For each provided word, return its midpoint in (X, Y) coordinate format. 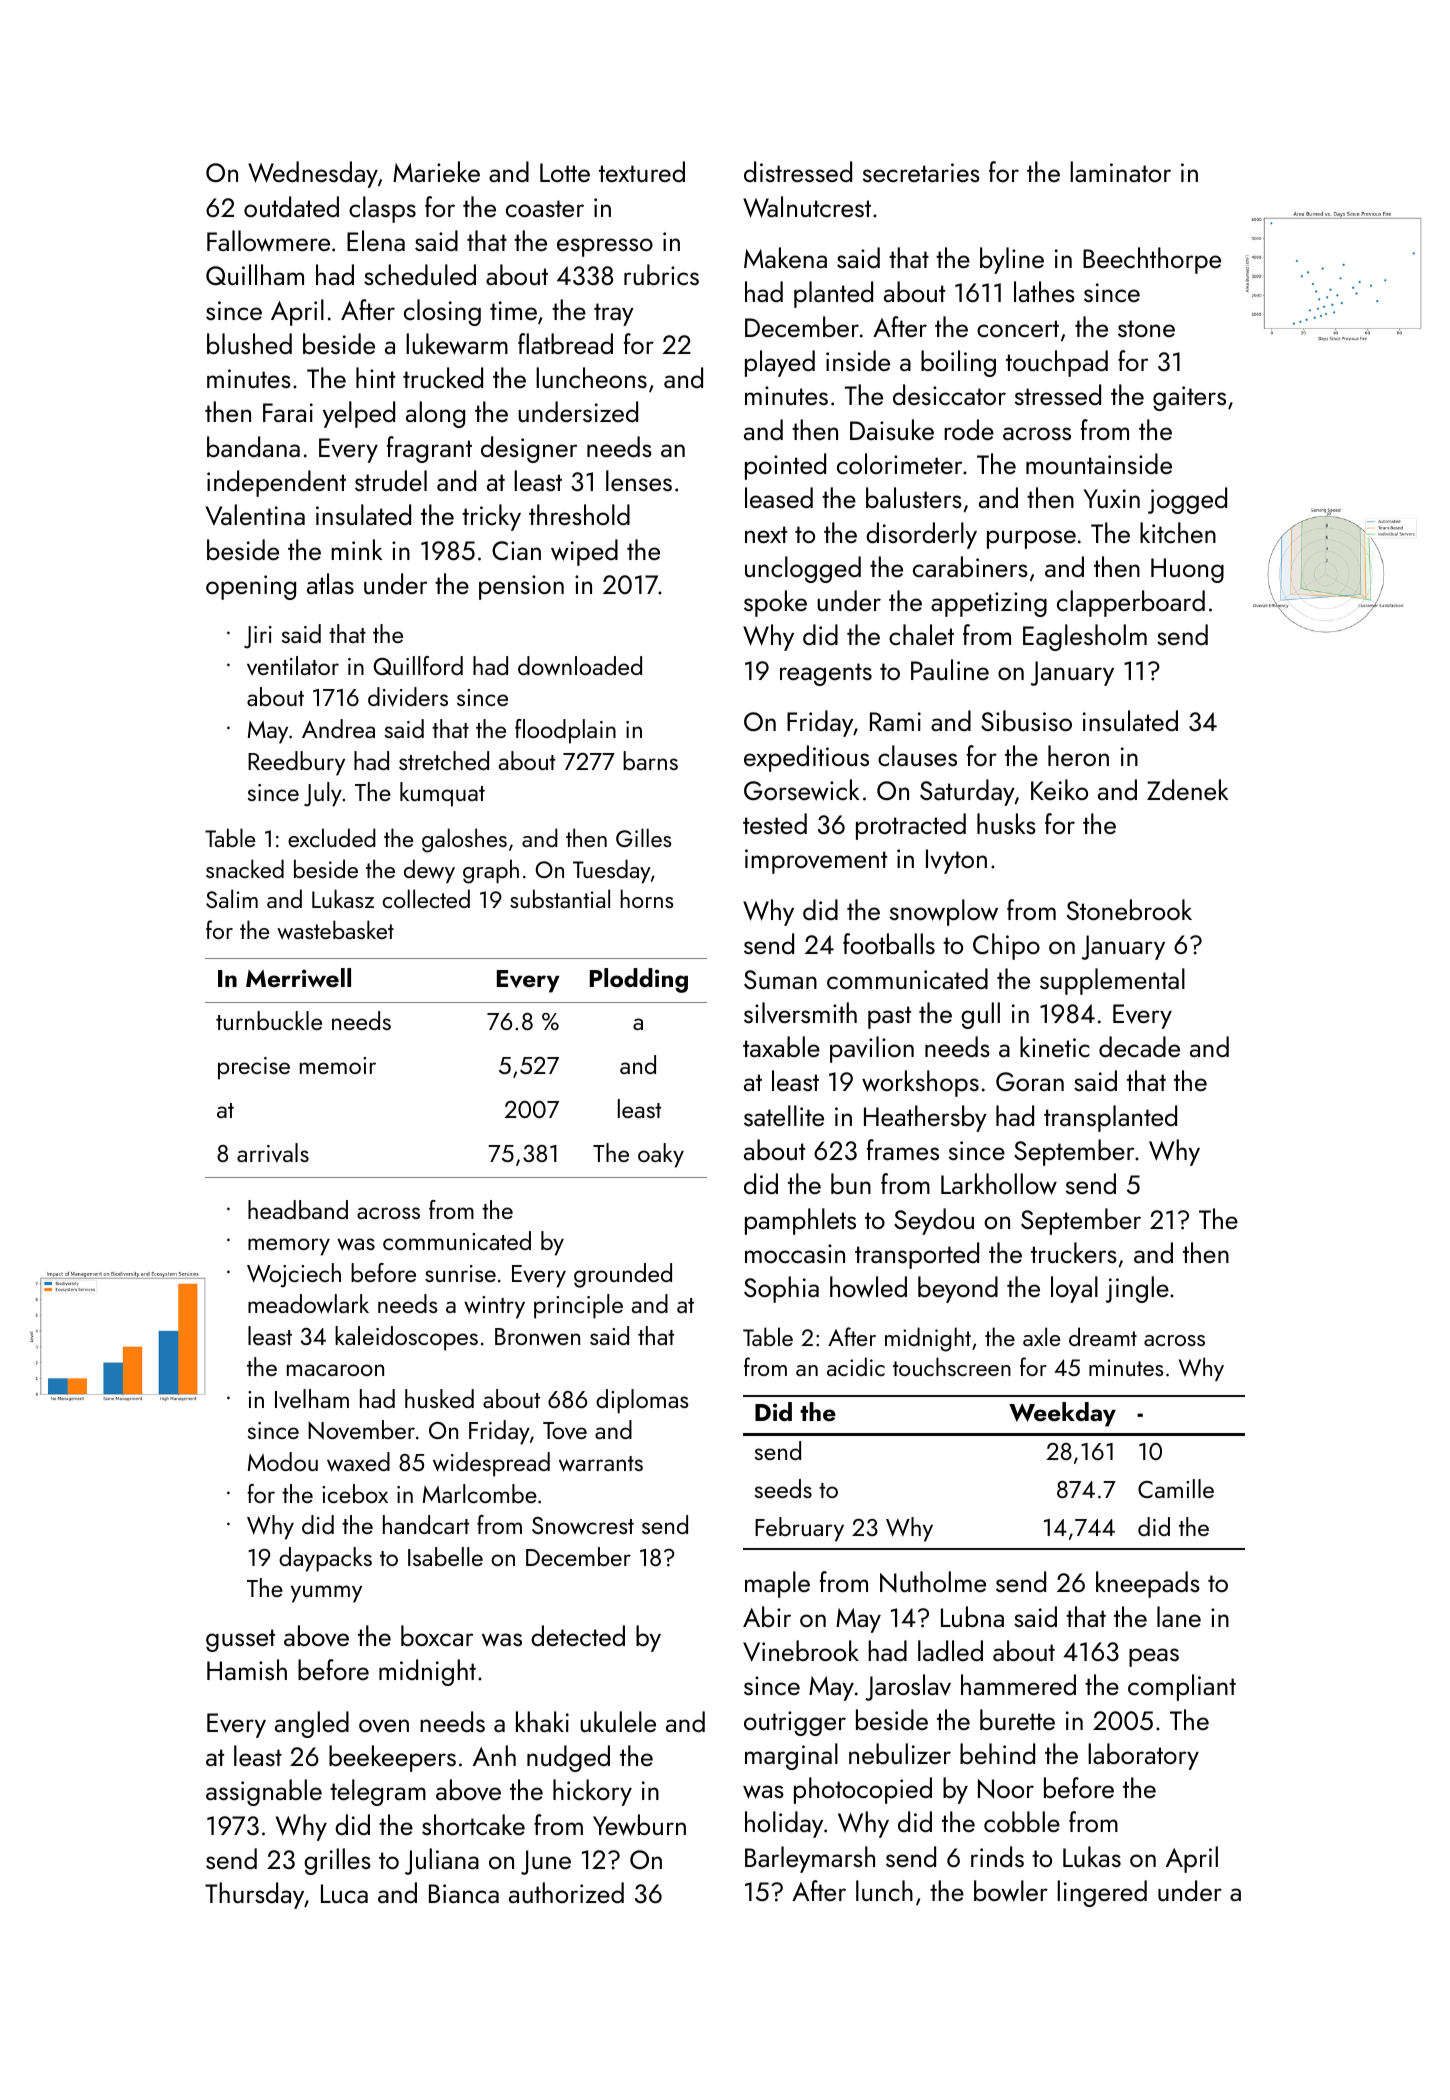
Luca (344, 1893)
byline (1012, 260)
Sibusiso (1026, 720)
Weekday (1062, 1414)
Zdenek (1187, 789)
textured (642, 171)
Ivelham (312, 1399)
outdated (291, 206)
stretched (444, 760)
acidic (856, 1366)
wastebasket (335, 930)
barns (650, 760)
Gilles (643, 837)
